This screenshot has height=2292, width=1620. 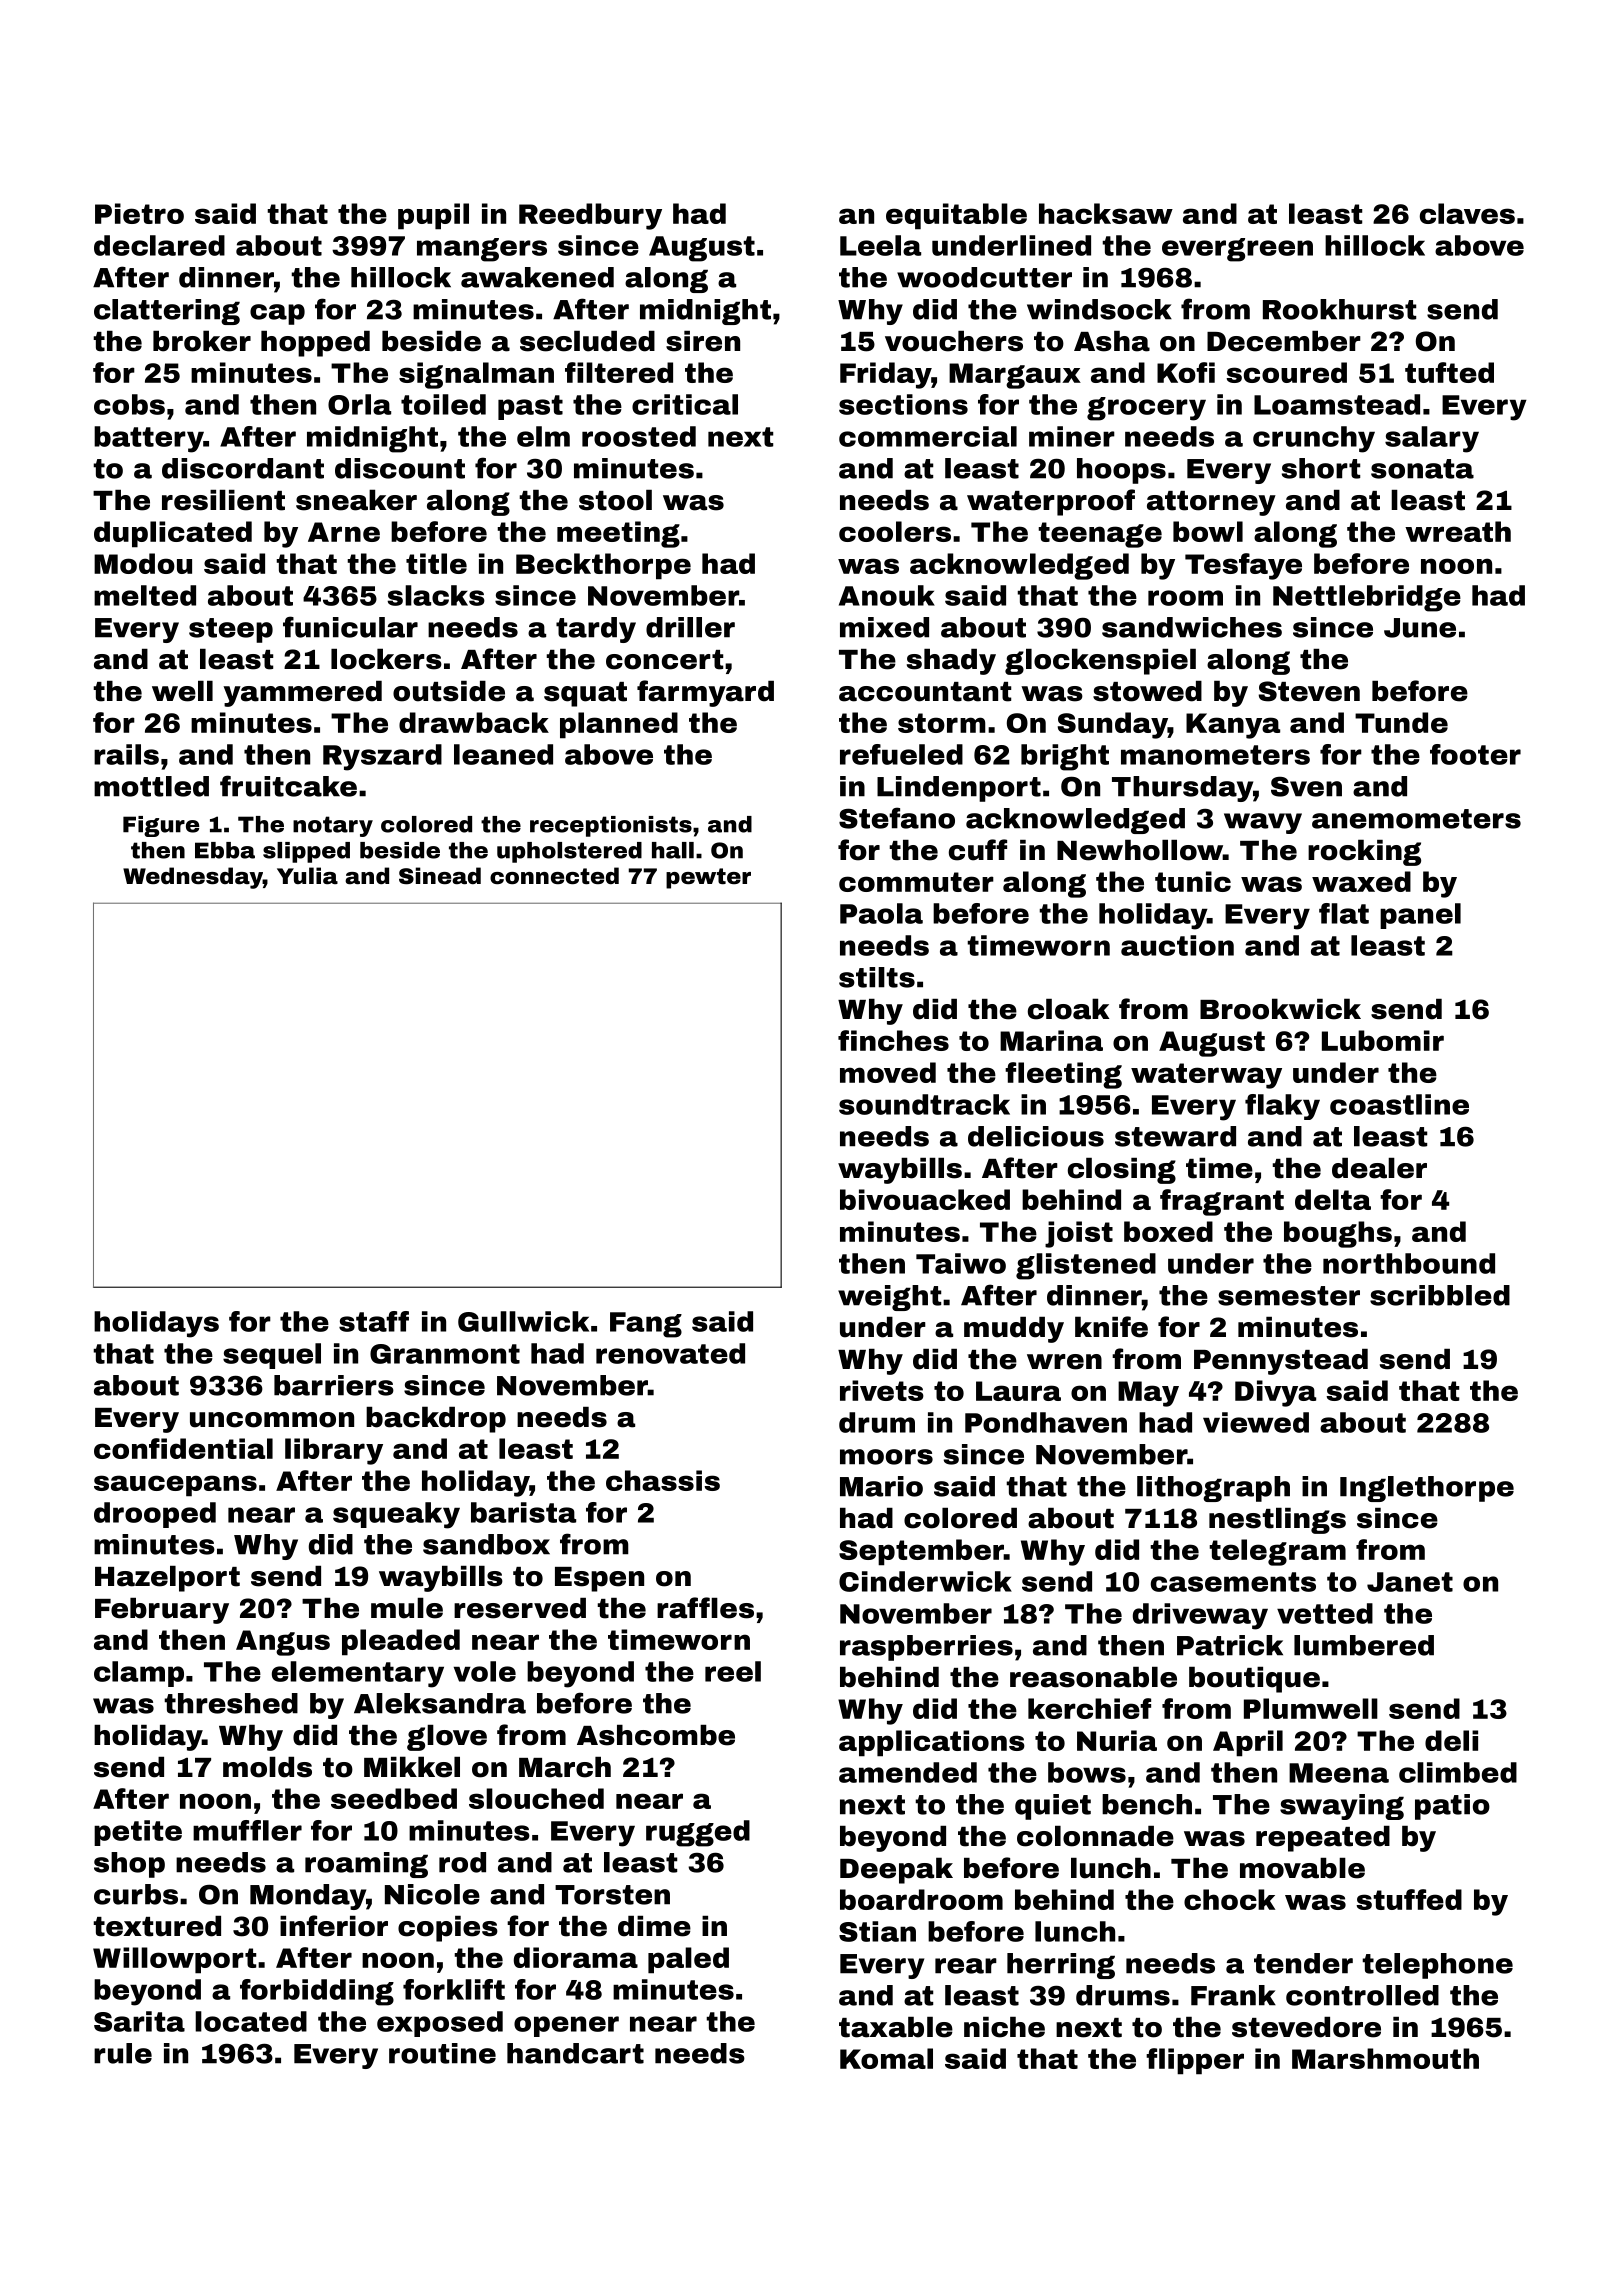 I want to click on equitable, so click(x=956, y=216).
